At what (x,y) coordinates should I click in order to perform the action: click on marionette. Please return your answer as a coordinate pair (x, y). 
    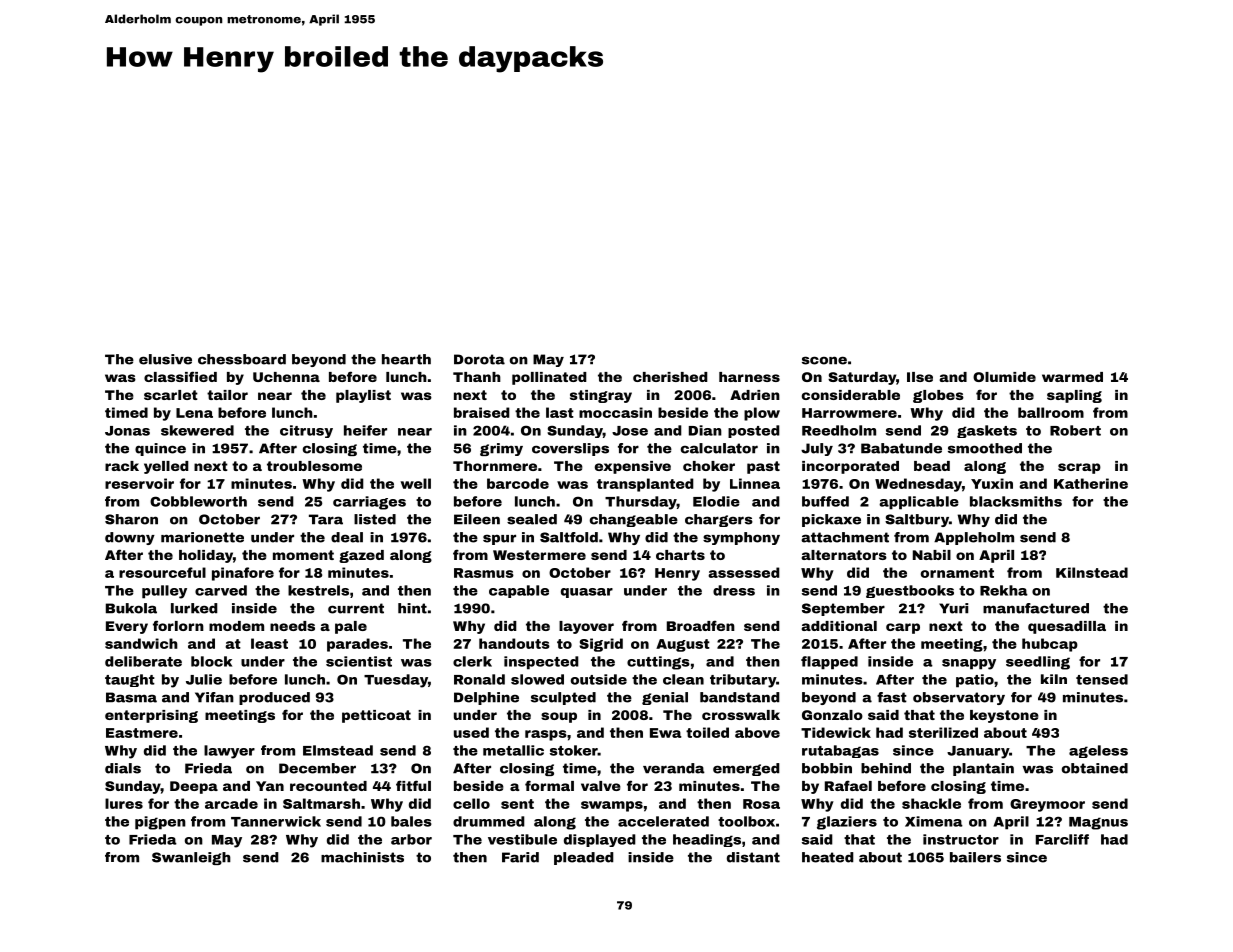
    Looking at the image, I should click on (202, 537).
